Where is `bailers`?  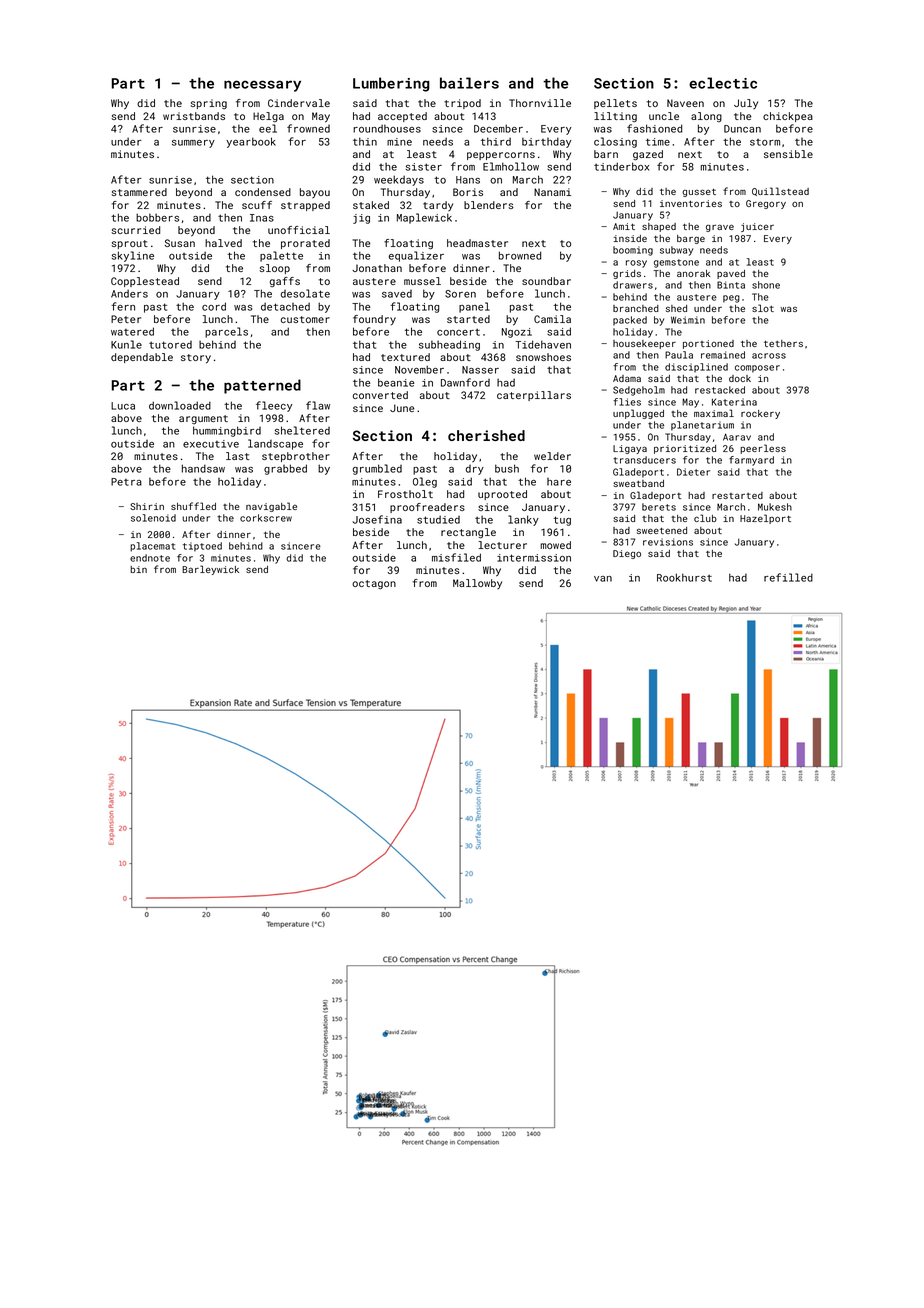
bailers is located at coordinates (469, 83).
